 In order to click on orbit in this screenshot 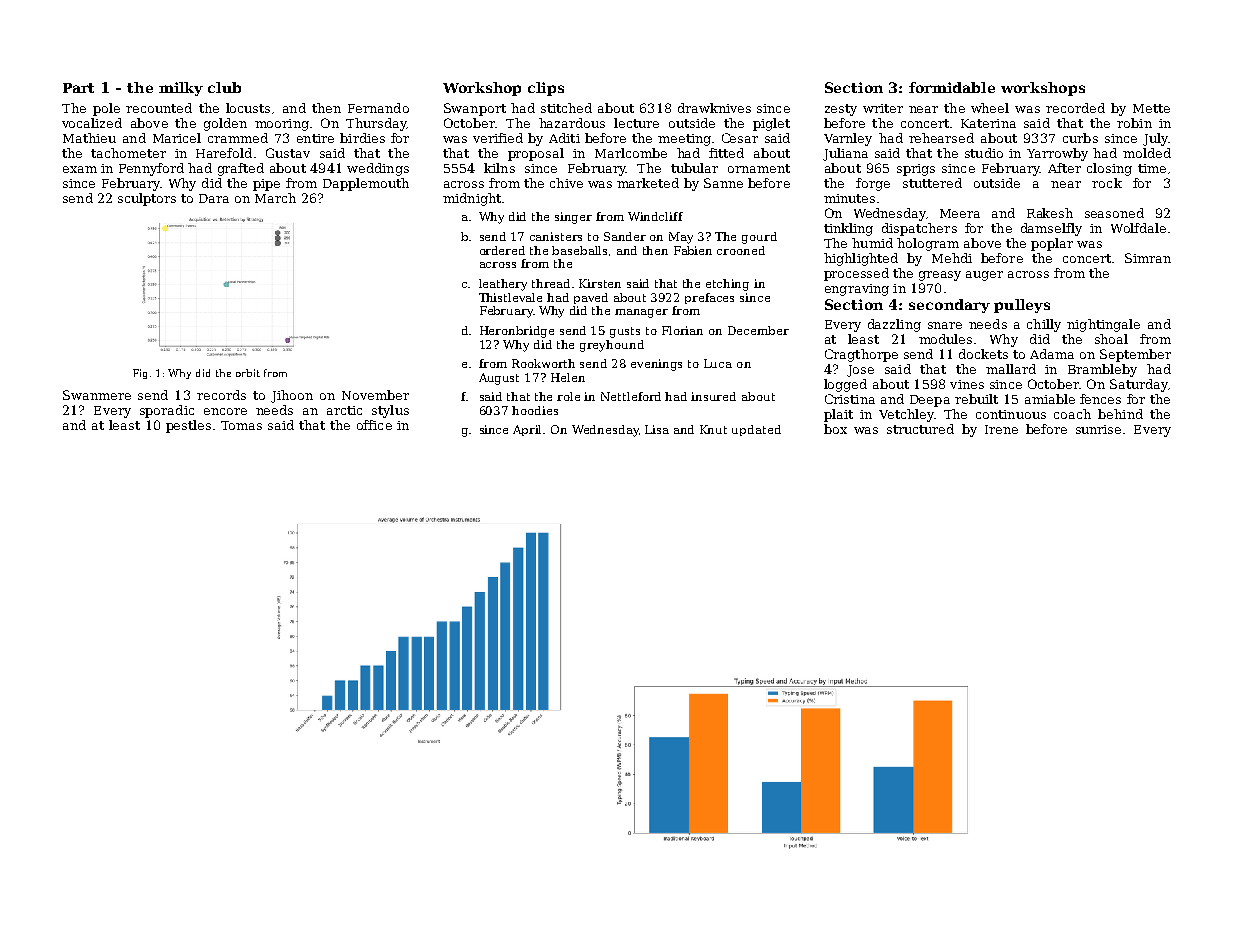, I will do `click(248, 373)`.
